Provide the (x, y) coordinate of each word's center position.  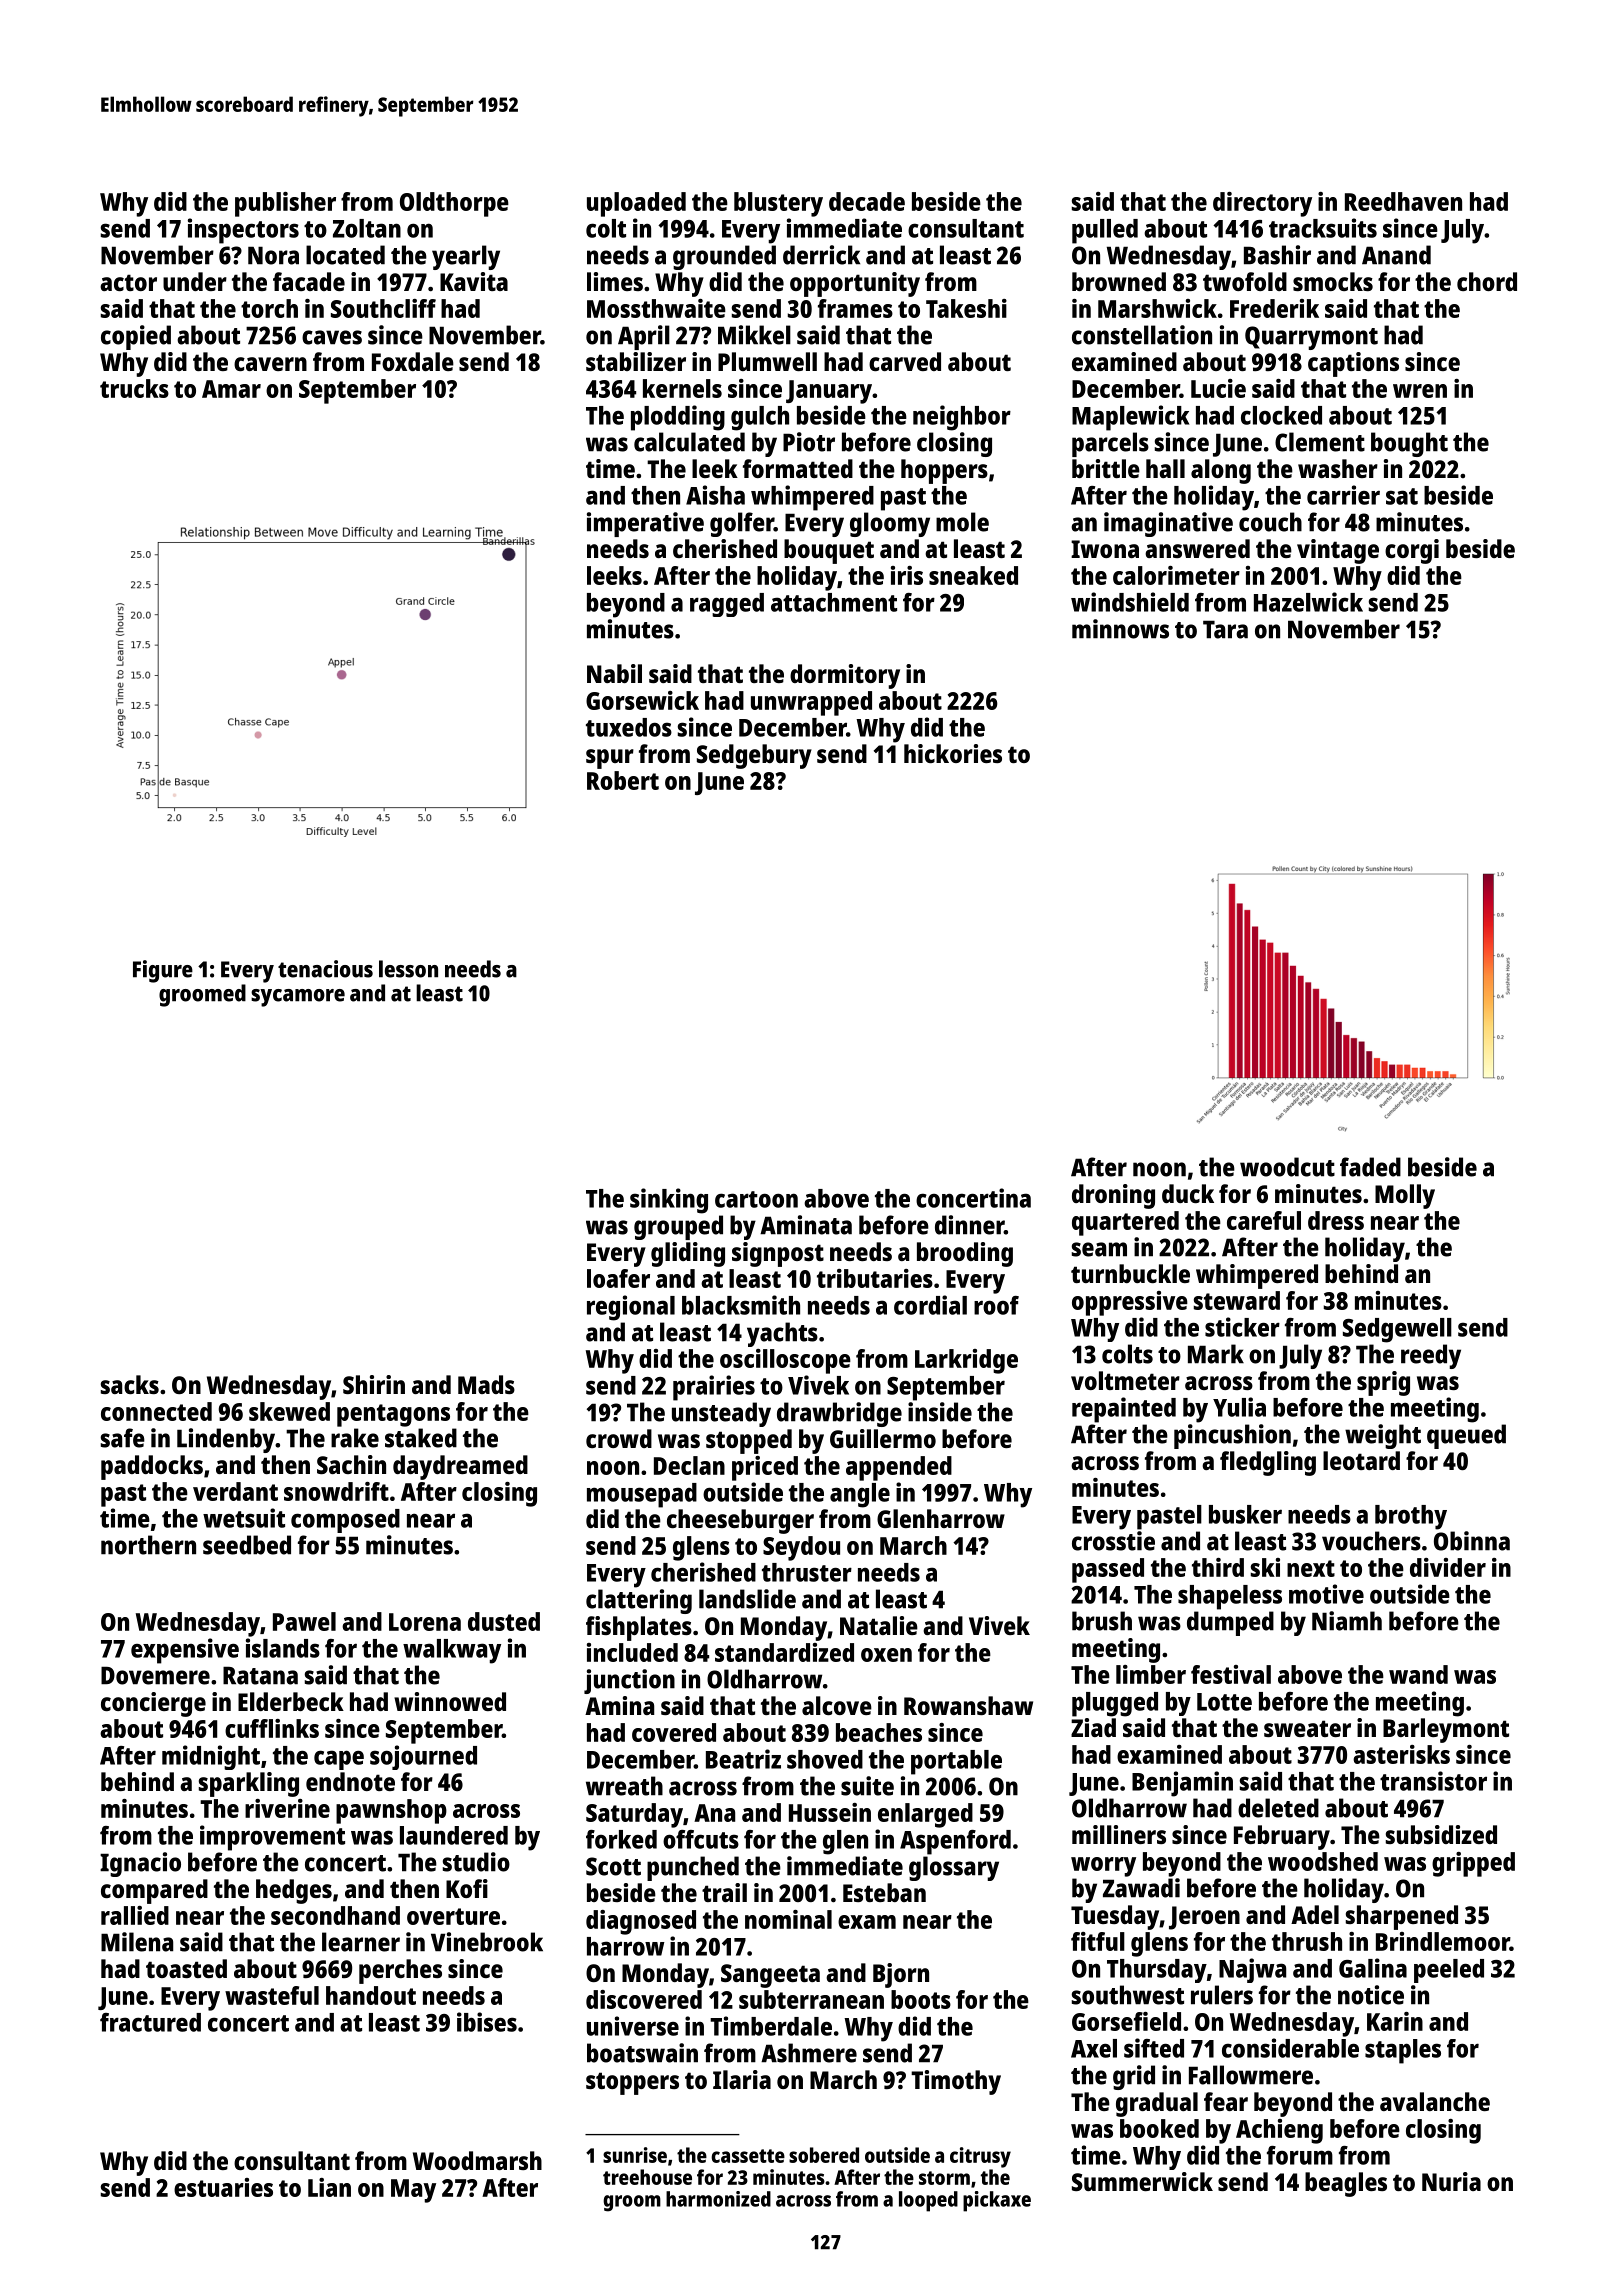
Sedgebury (754, 756)
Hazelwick (1308, 602)
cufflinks (272, 1728)
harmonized (718, 2199)
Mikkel (754, 335)
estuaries (223, 2187)
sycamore (298, 998)
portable (956, 1762)
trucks (134, 388)
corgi (1412, 551)
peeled (1449, 1971)
